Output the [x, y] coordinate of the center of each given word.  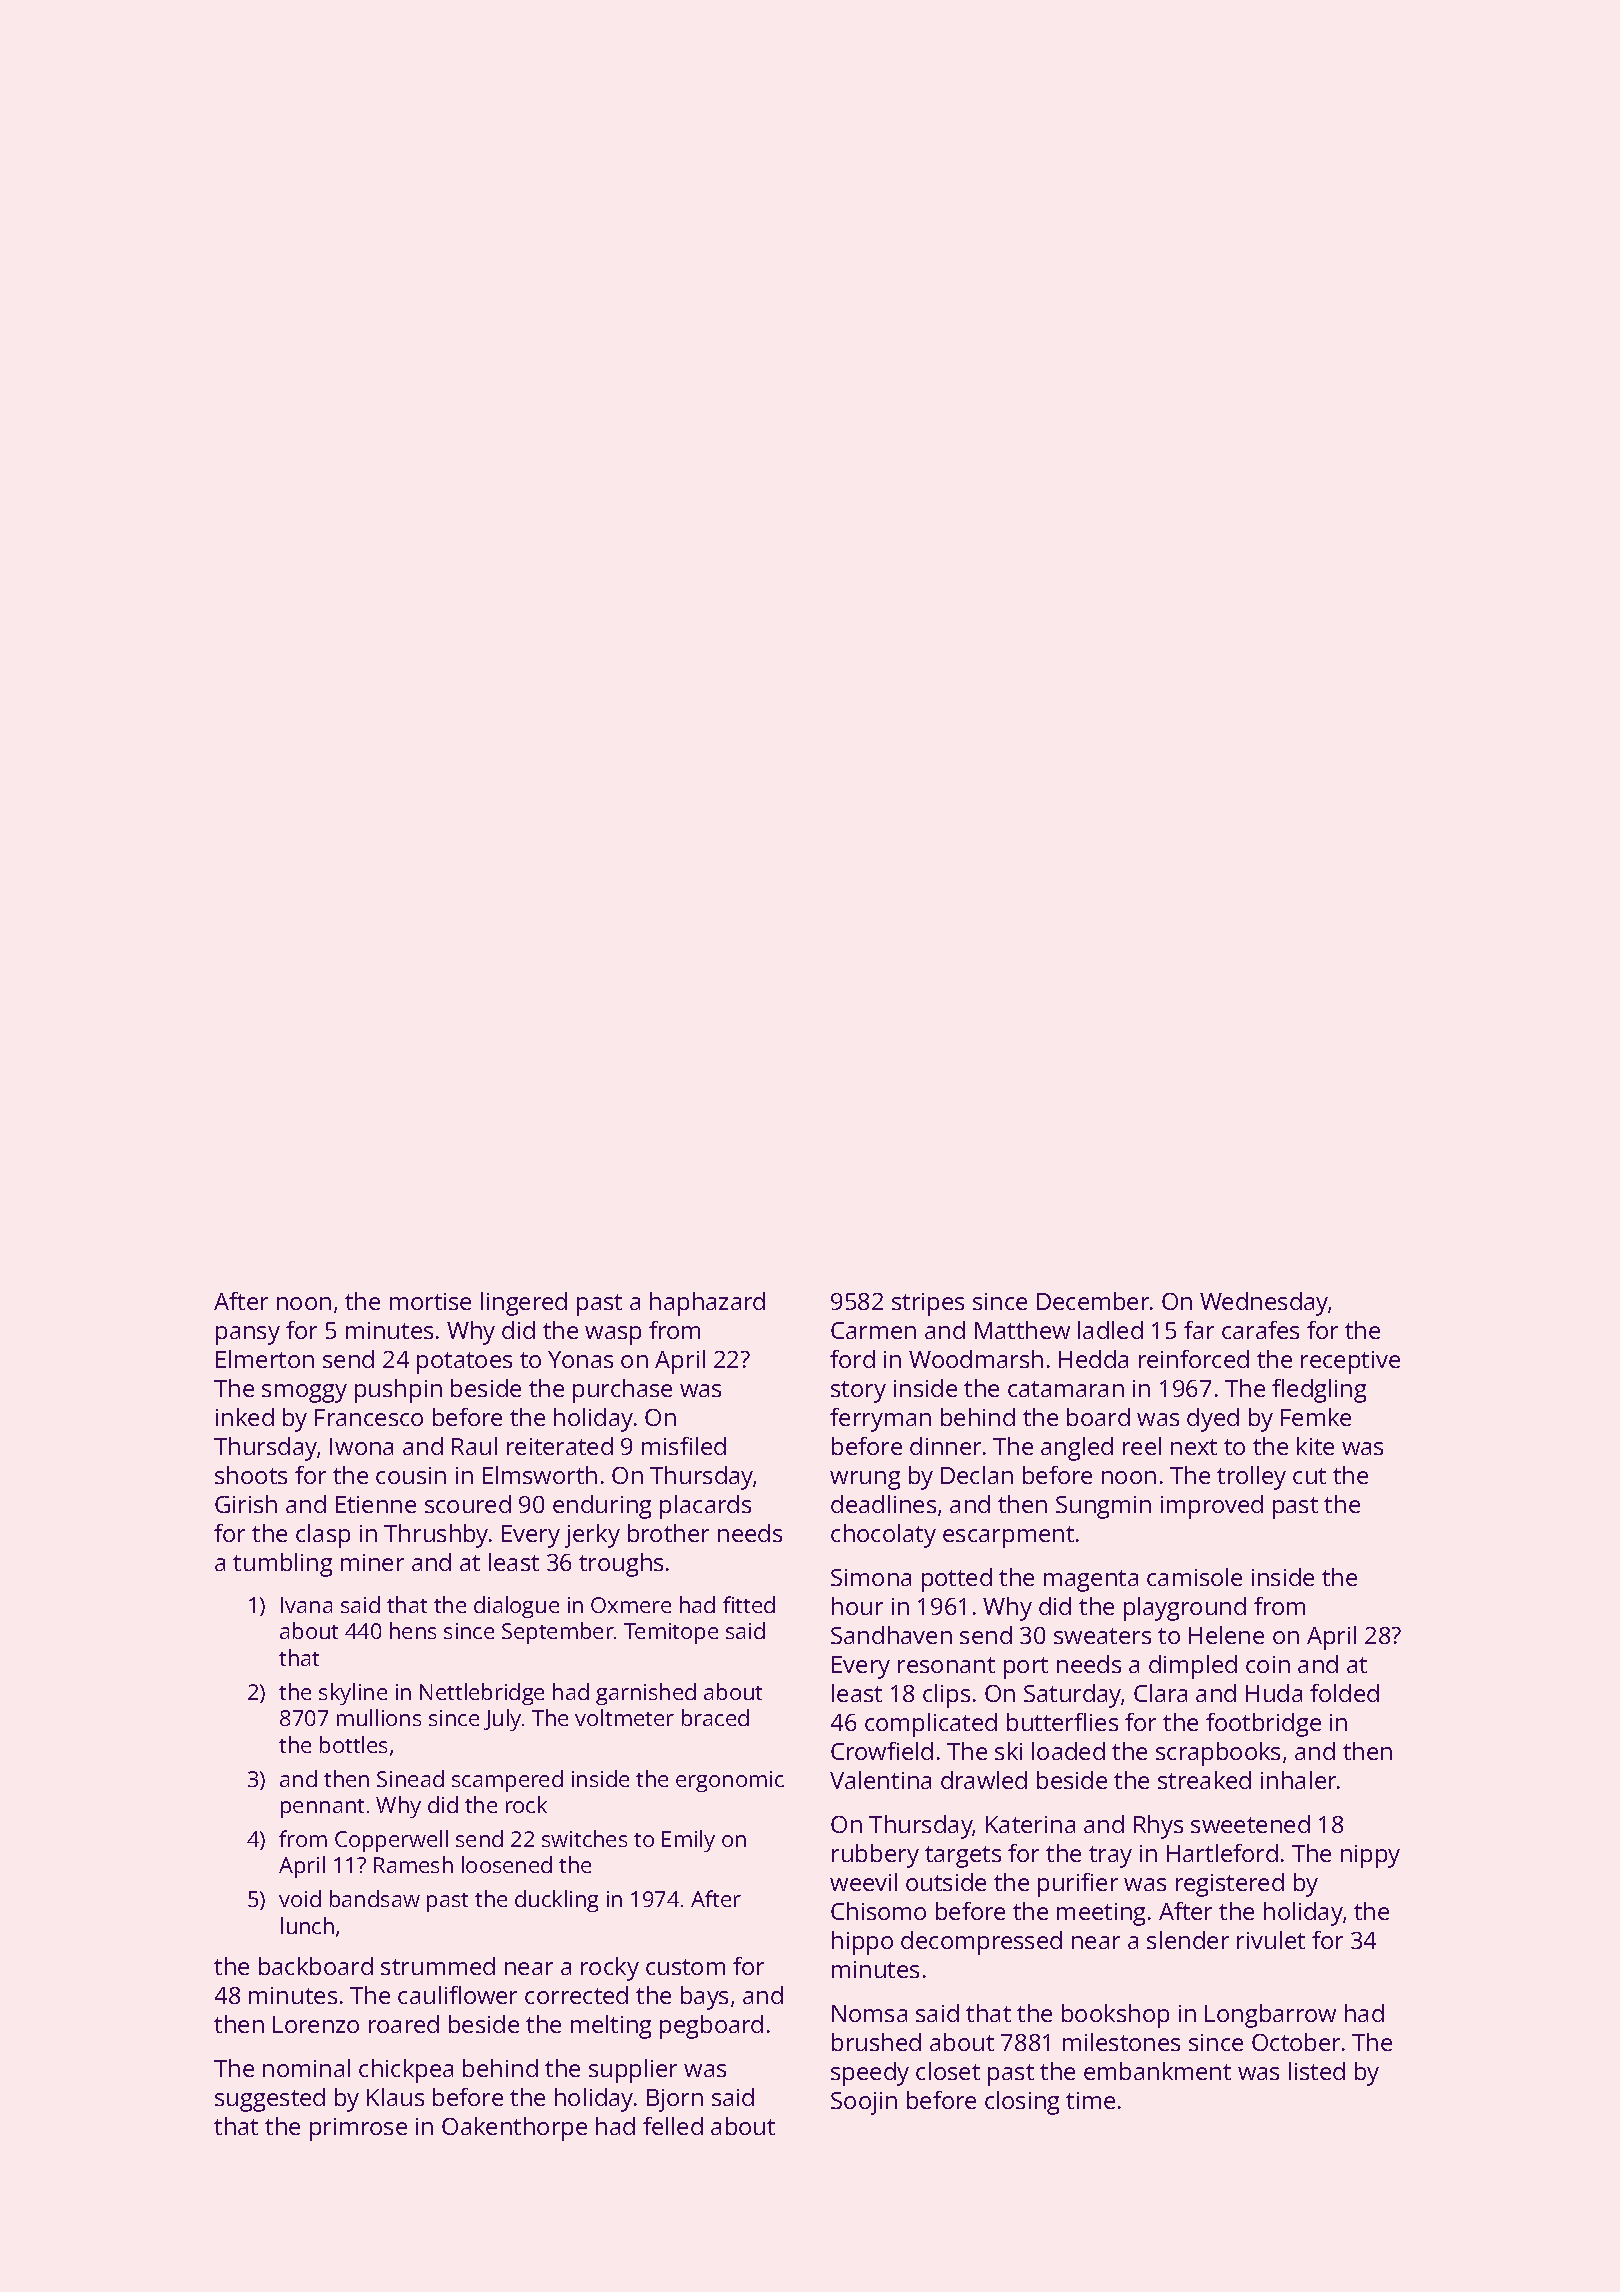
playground [1185, 1609]
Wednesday [1264, 1304]
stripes [928, 1304]
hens [413, 1630]
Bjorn [675, 2100]
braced [715, 1717]
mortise [430, 1301]
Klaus [395, 2097]
